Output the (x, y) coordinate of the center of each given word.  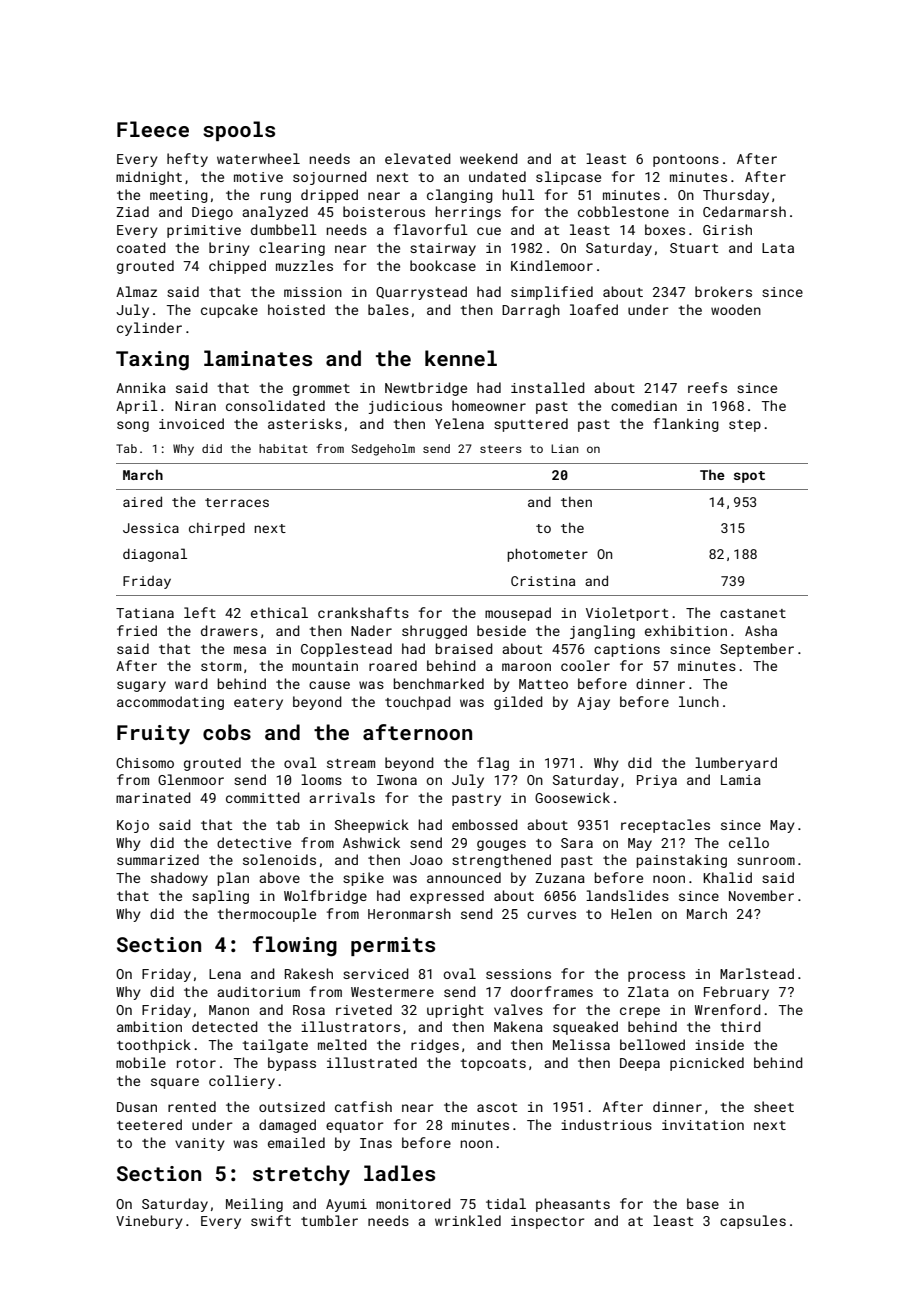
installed (548, 387)
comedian (644, 405)
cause (329, 685)
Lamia (741, 780)
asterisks (305, 423)
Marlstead (757, 973)
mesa (250, 650)
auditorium (258, 991)
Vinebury (149, 1222)
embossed (485, 824)
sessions (518, 974)
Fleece (153, 129)
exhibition (686, 630)
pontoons (686, 161)
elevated (418, 158)
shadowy (179, 879)
